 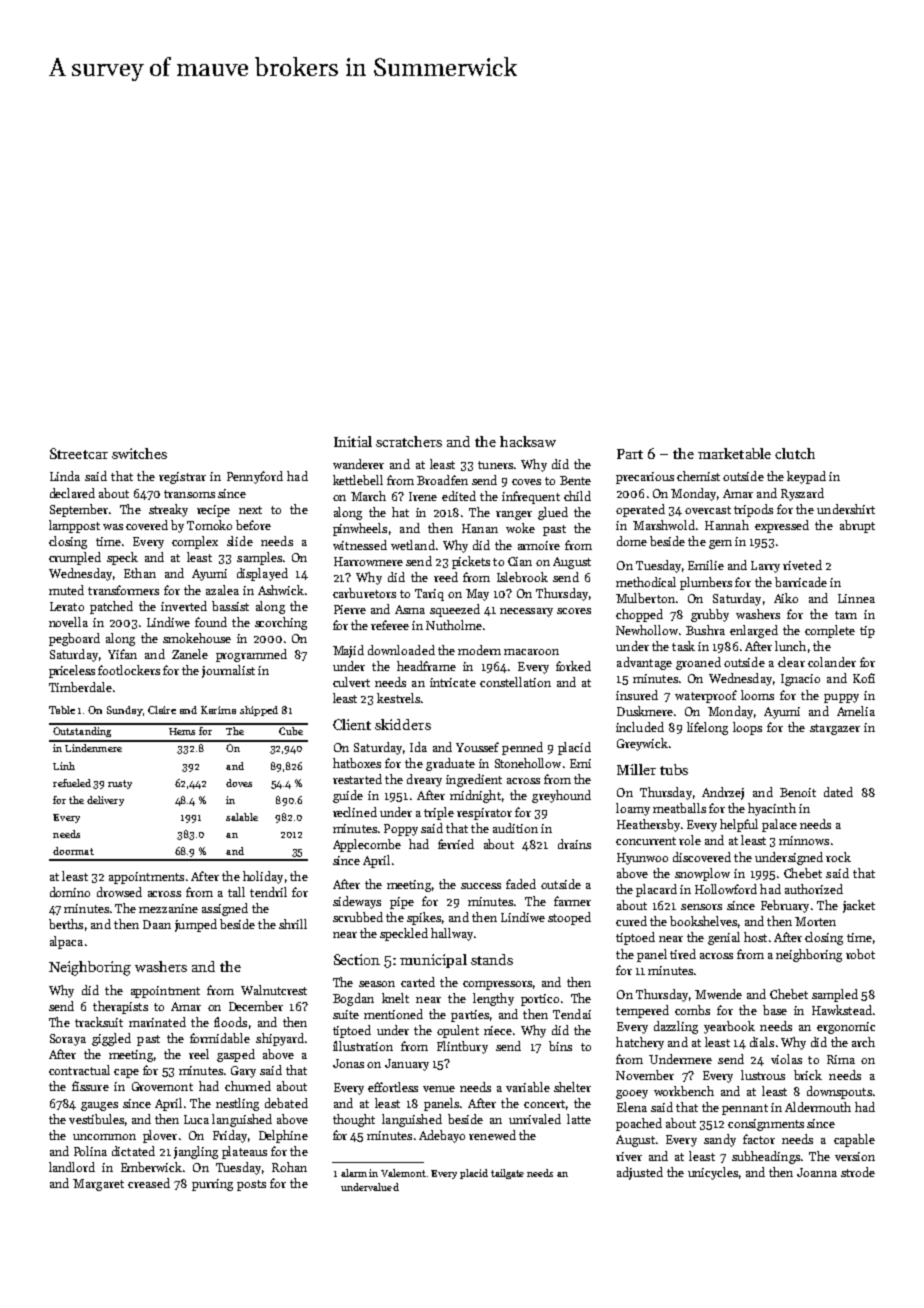 What do you see at coordinates (838, 857) in the screenshot?
I see `rock` at bounding box center [838, 857].
